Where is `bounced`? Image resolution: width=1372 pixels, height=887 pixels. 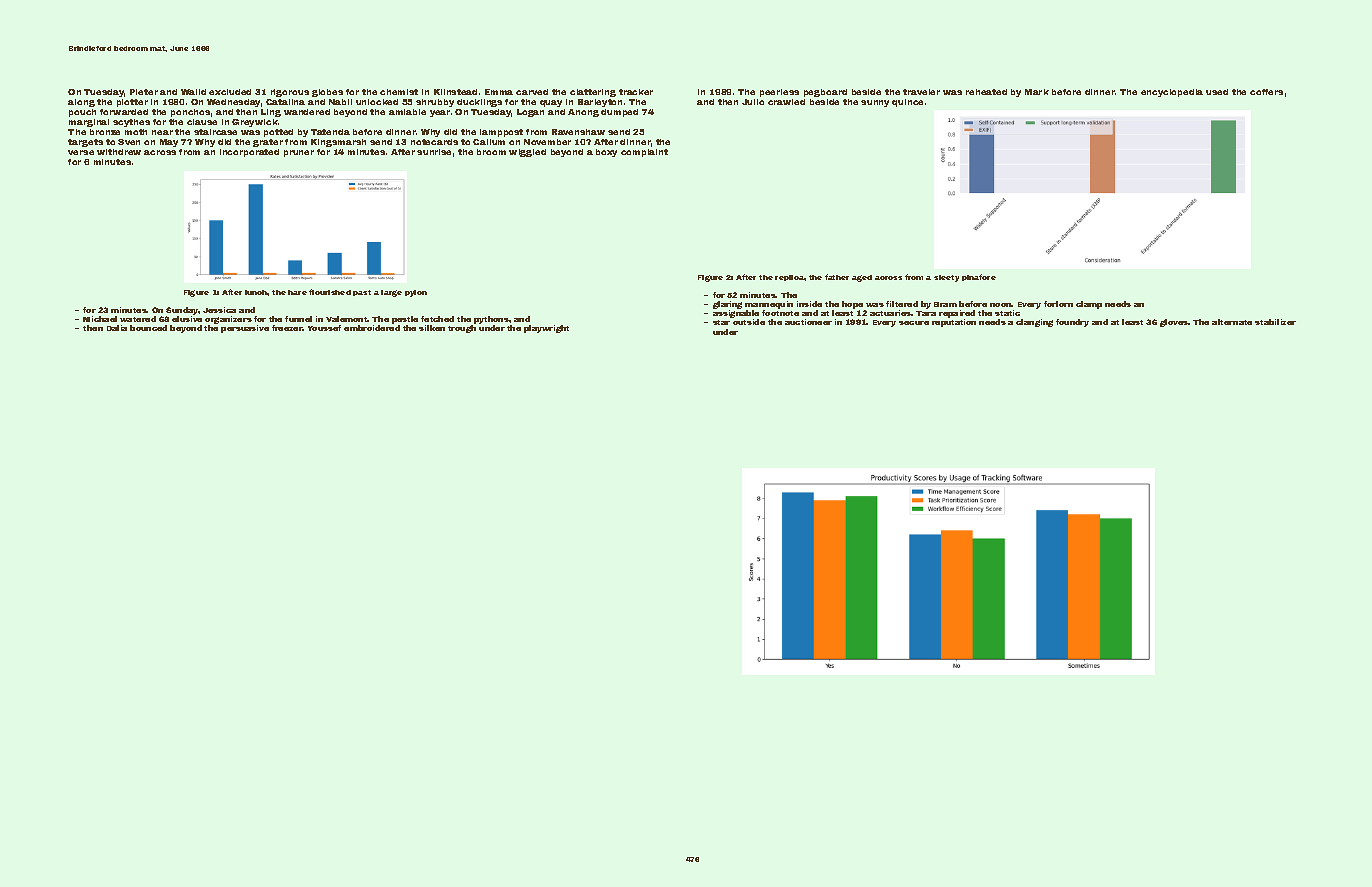
bounced is located at coordinates (148, 328).
